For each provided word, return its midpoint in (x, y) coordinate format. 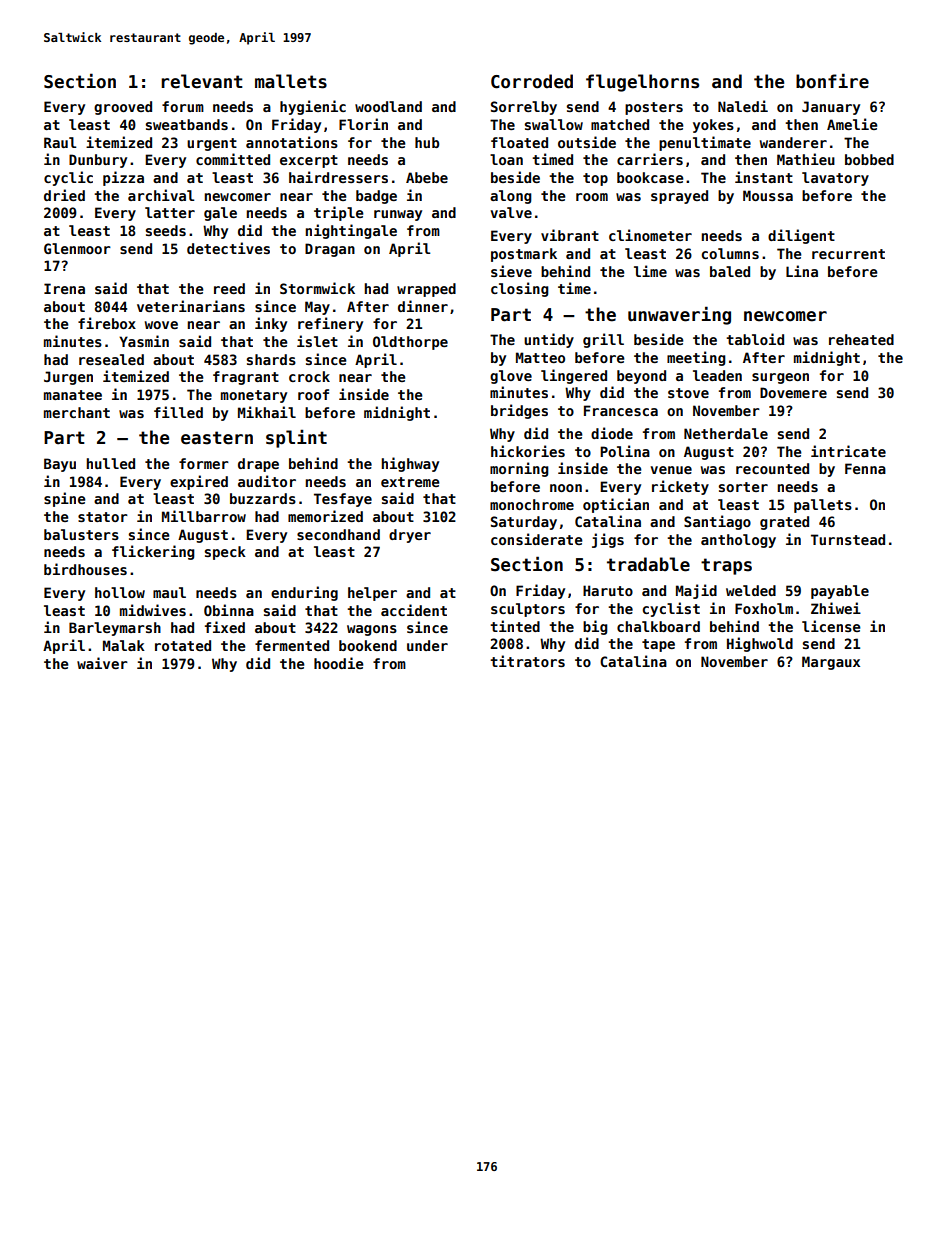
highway (410, 464)
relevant (202, 81)
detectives (228, 248)
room (592, 197)
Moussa (768, 195)
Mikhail (267, 412)
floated (519, 142)
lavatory (835, 179)
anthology (738, 541)
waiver (102, 663)
